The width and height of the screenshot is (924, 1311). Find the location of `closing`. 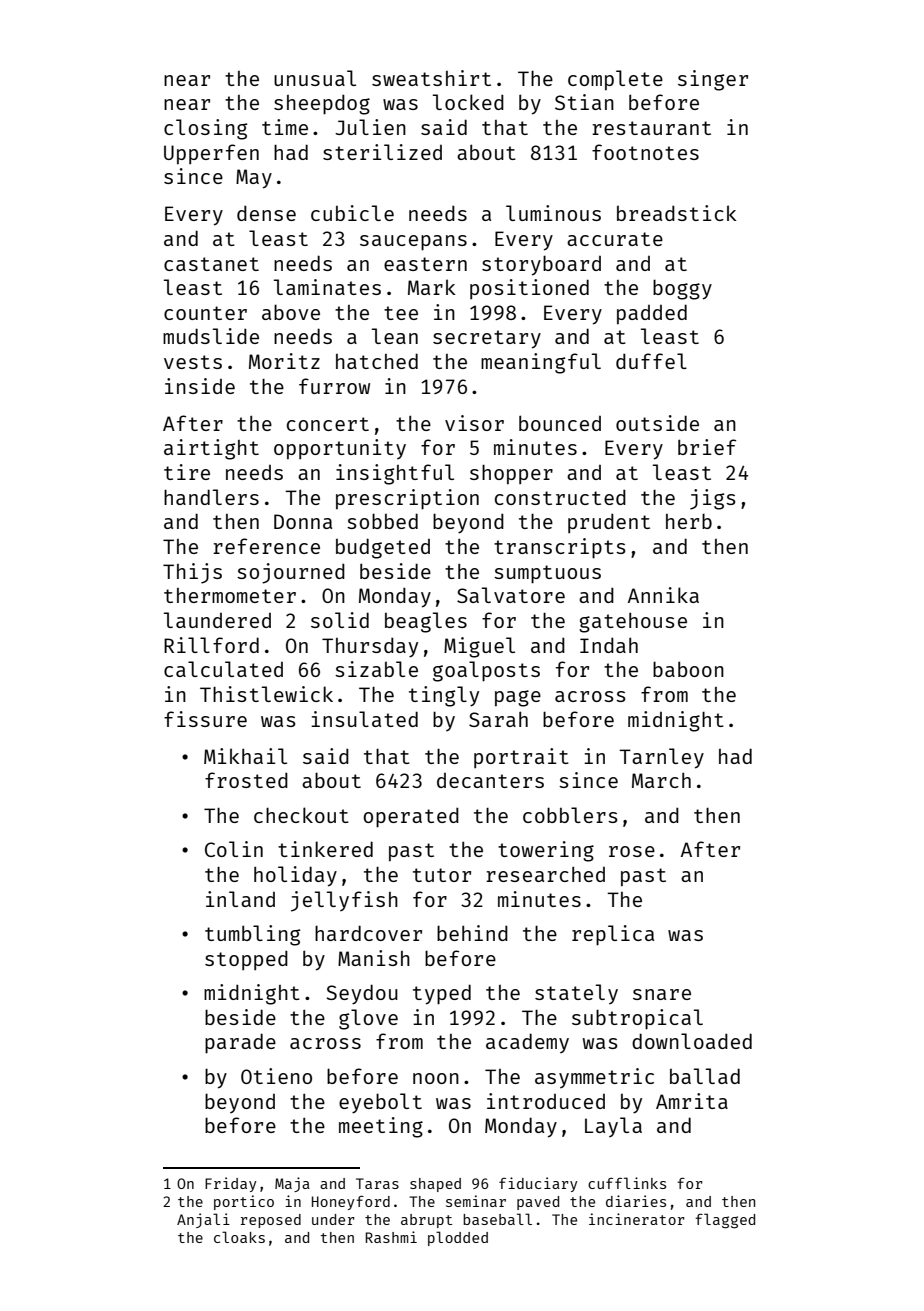

closing is located at coordinates (205, 129).
